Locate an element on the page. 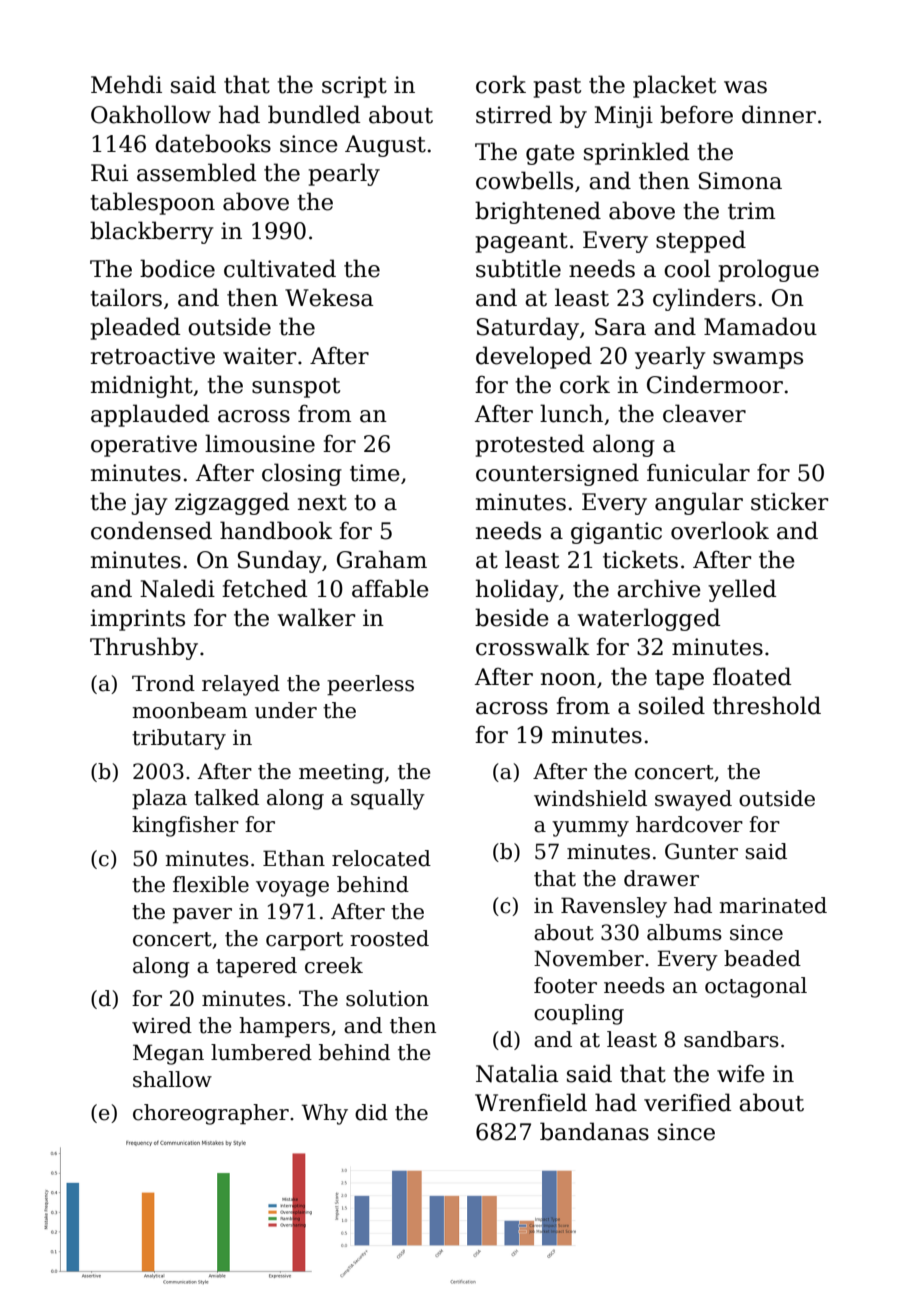 The image size is (924, 1311). choreographer is located at coordinates (211, 1114).
